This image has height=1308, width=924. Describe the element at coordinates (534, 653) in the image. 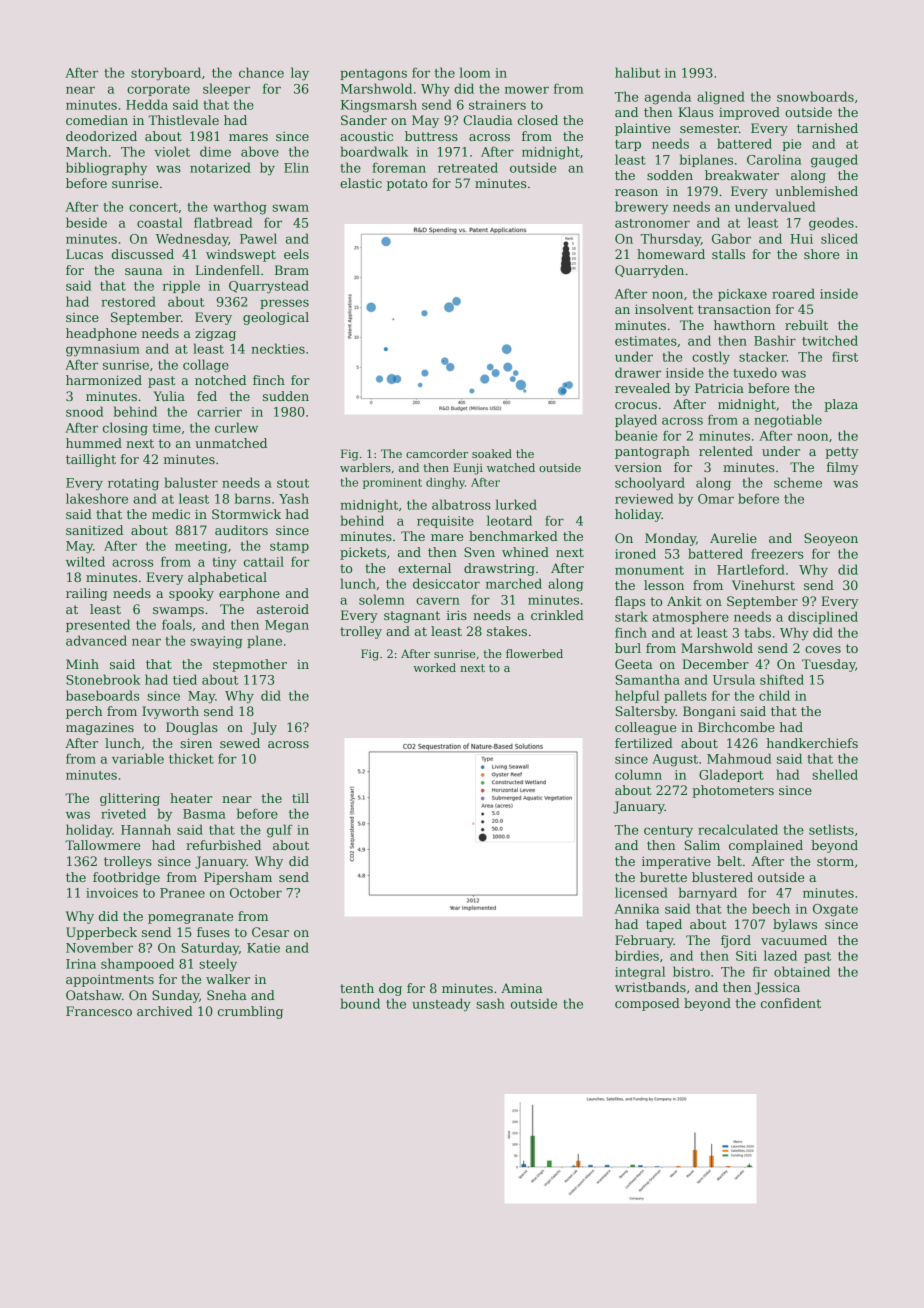

I see `flowerbed` at that location.
